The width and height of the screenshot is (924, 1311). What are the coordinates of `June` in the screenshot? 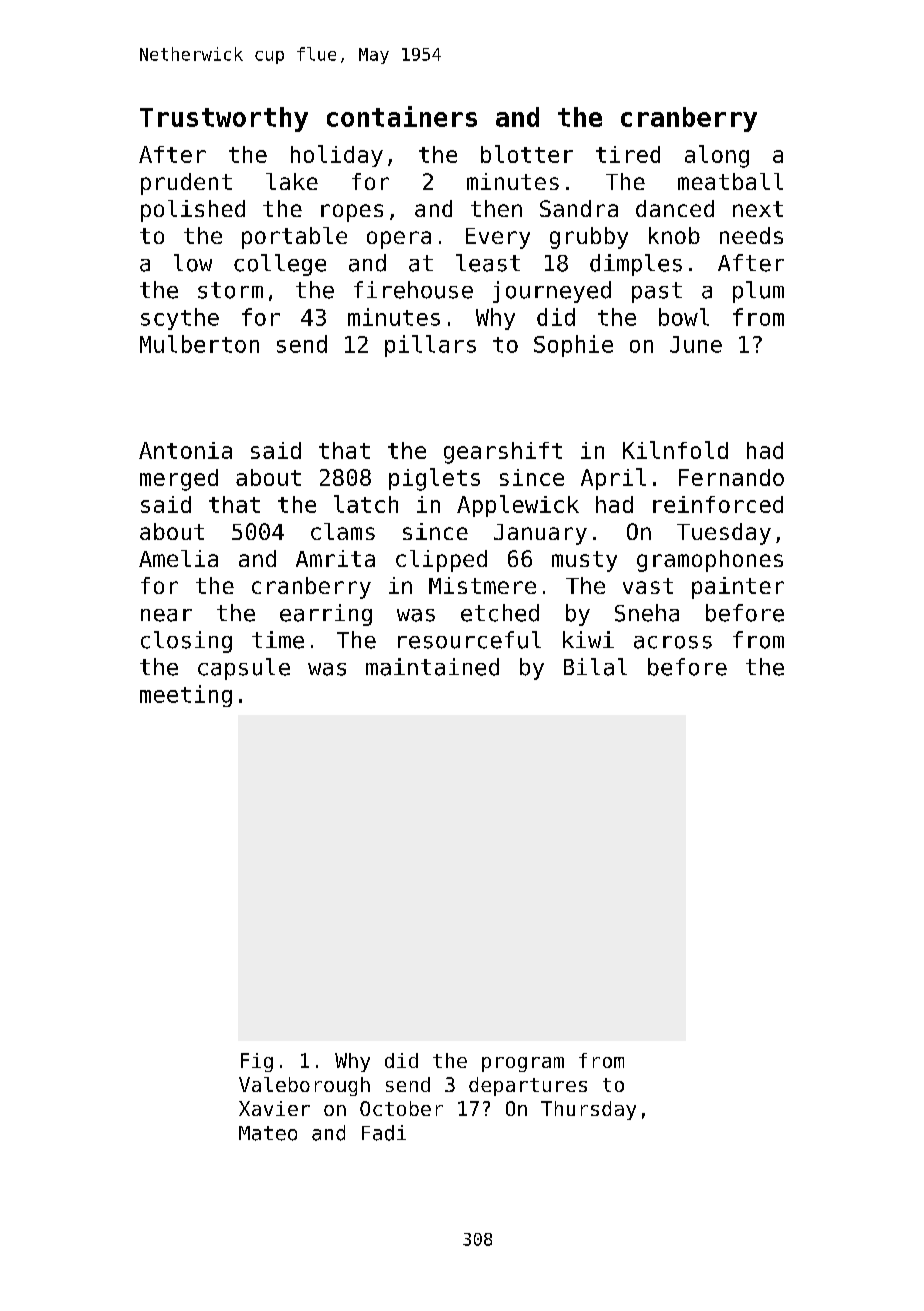 It's located at (696, 344).
